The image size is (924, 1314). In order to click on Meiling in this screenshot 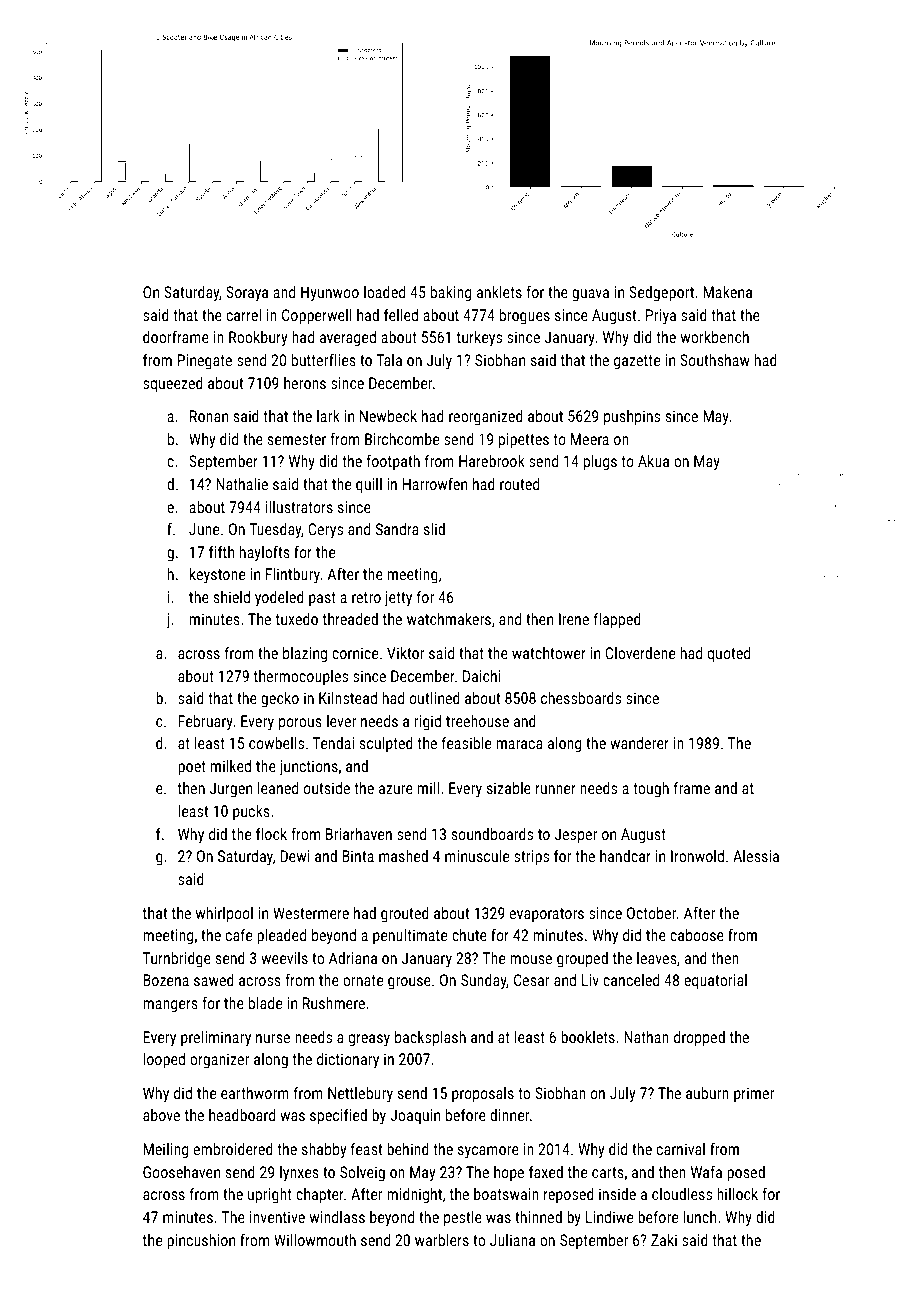, I will do `click(165, 1151)`.
